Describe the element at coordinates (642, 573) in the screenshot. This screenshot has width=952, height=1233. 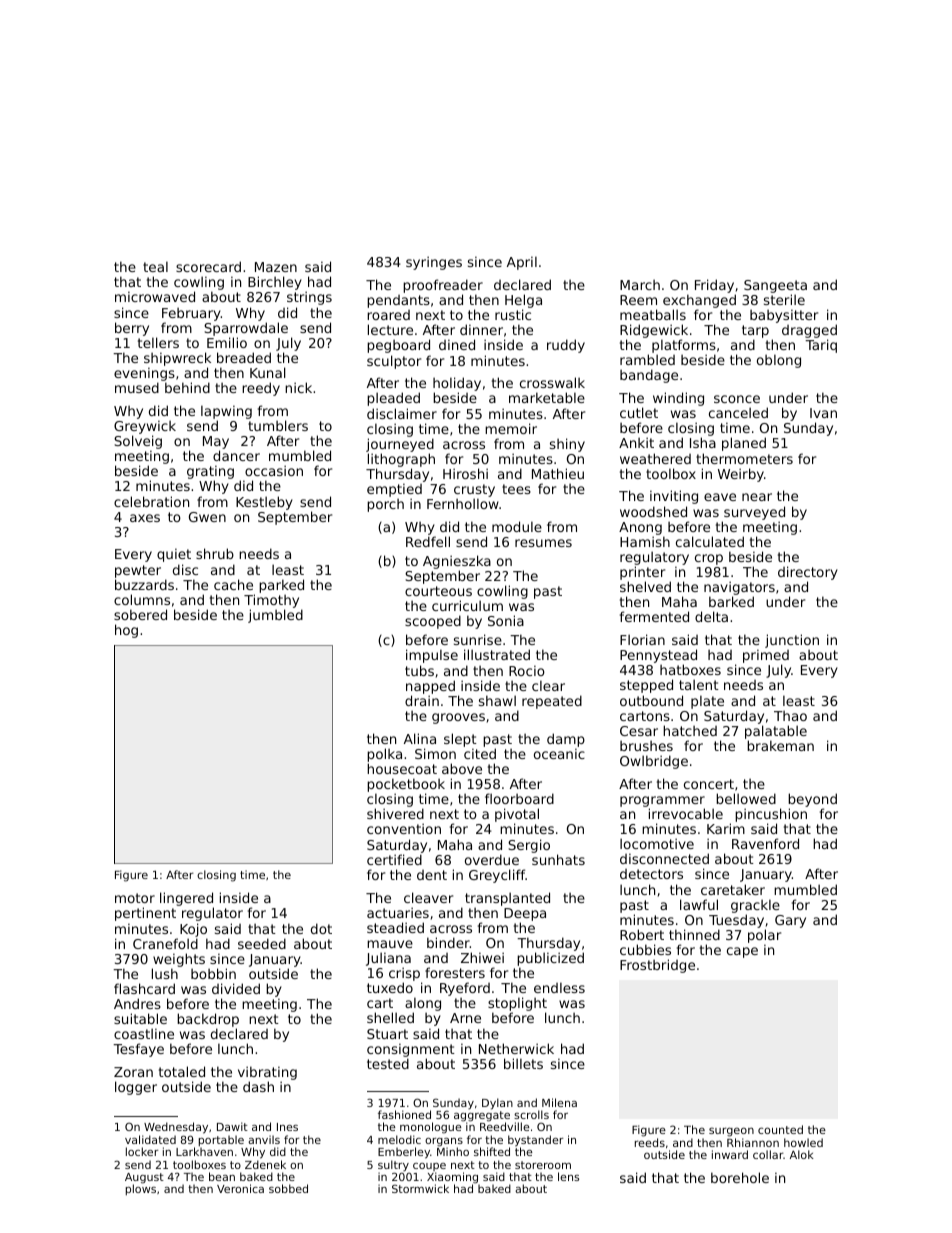
I see `printer` at that location.
